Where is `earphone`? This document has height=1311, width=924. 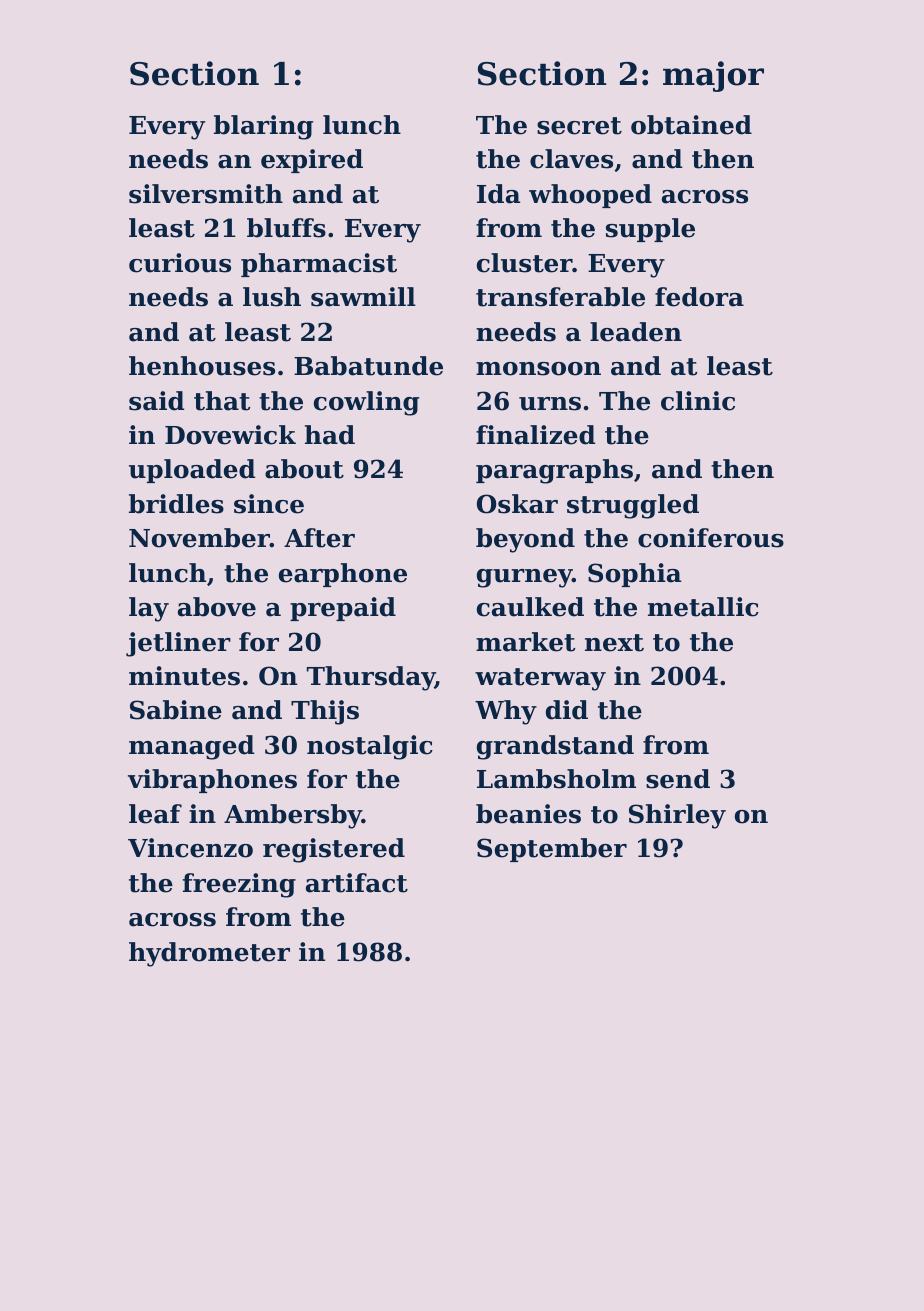
earphone is located at coordinates (343, 575).
